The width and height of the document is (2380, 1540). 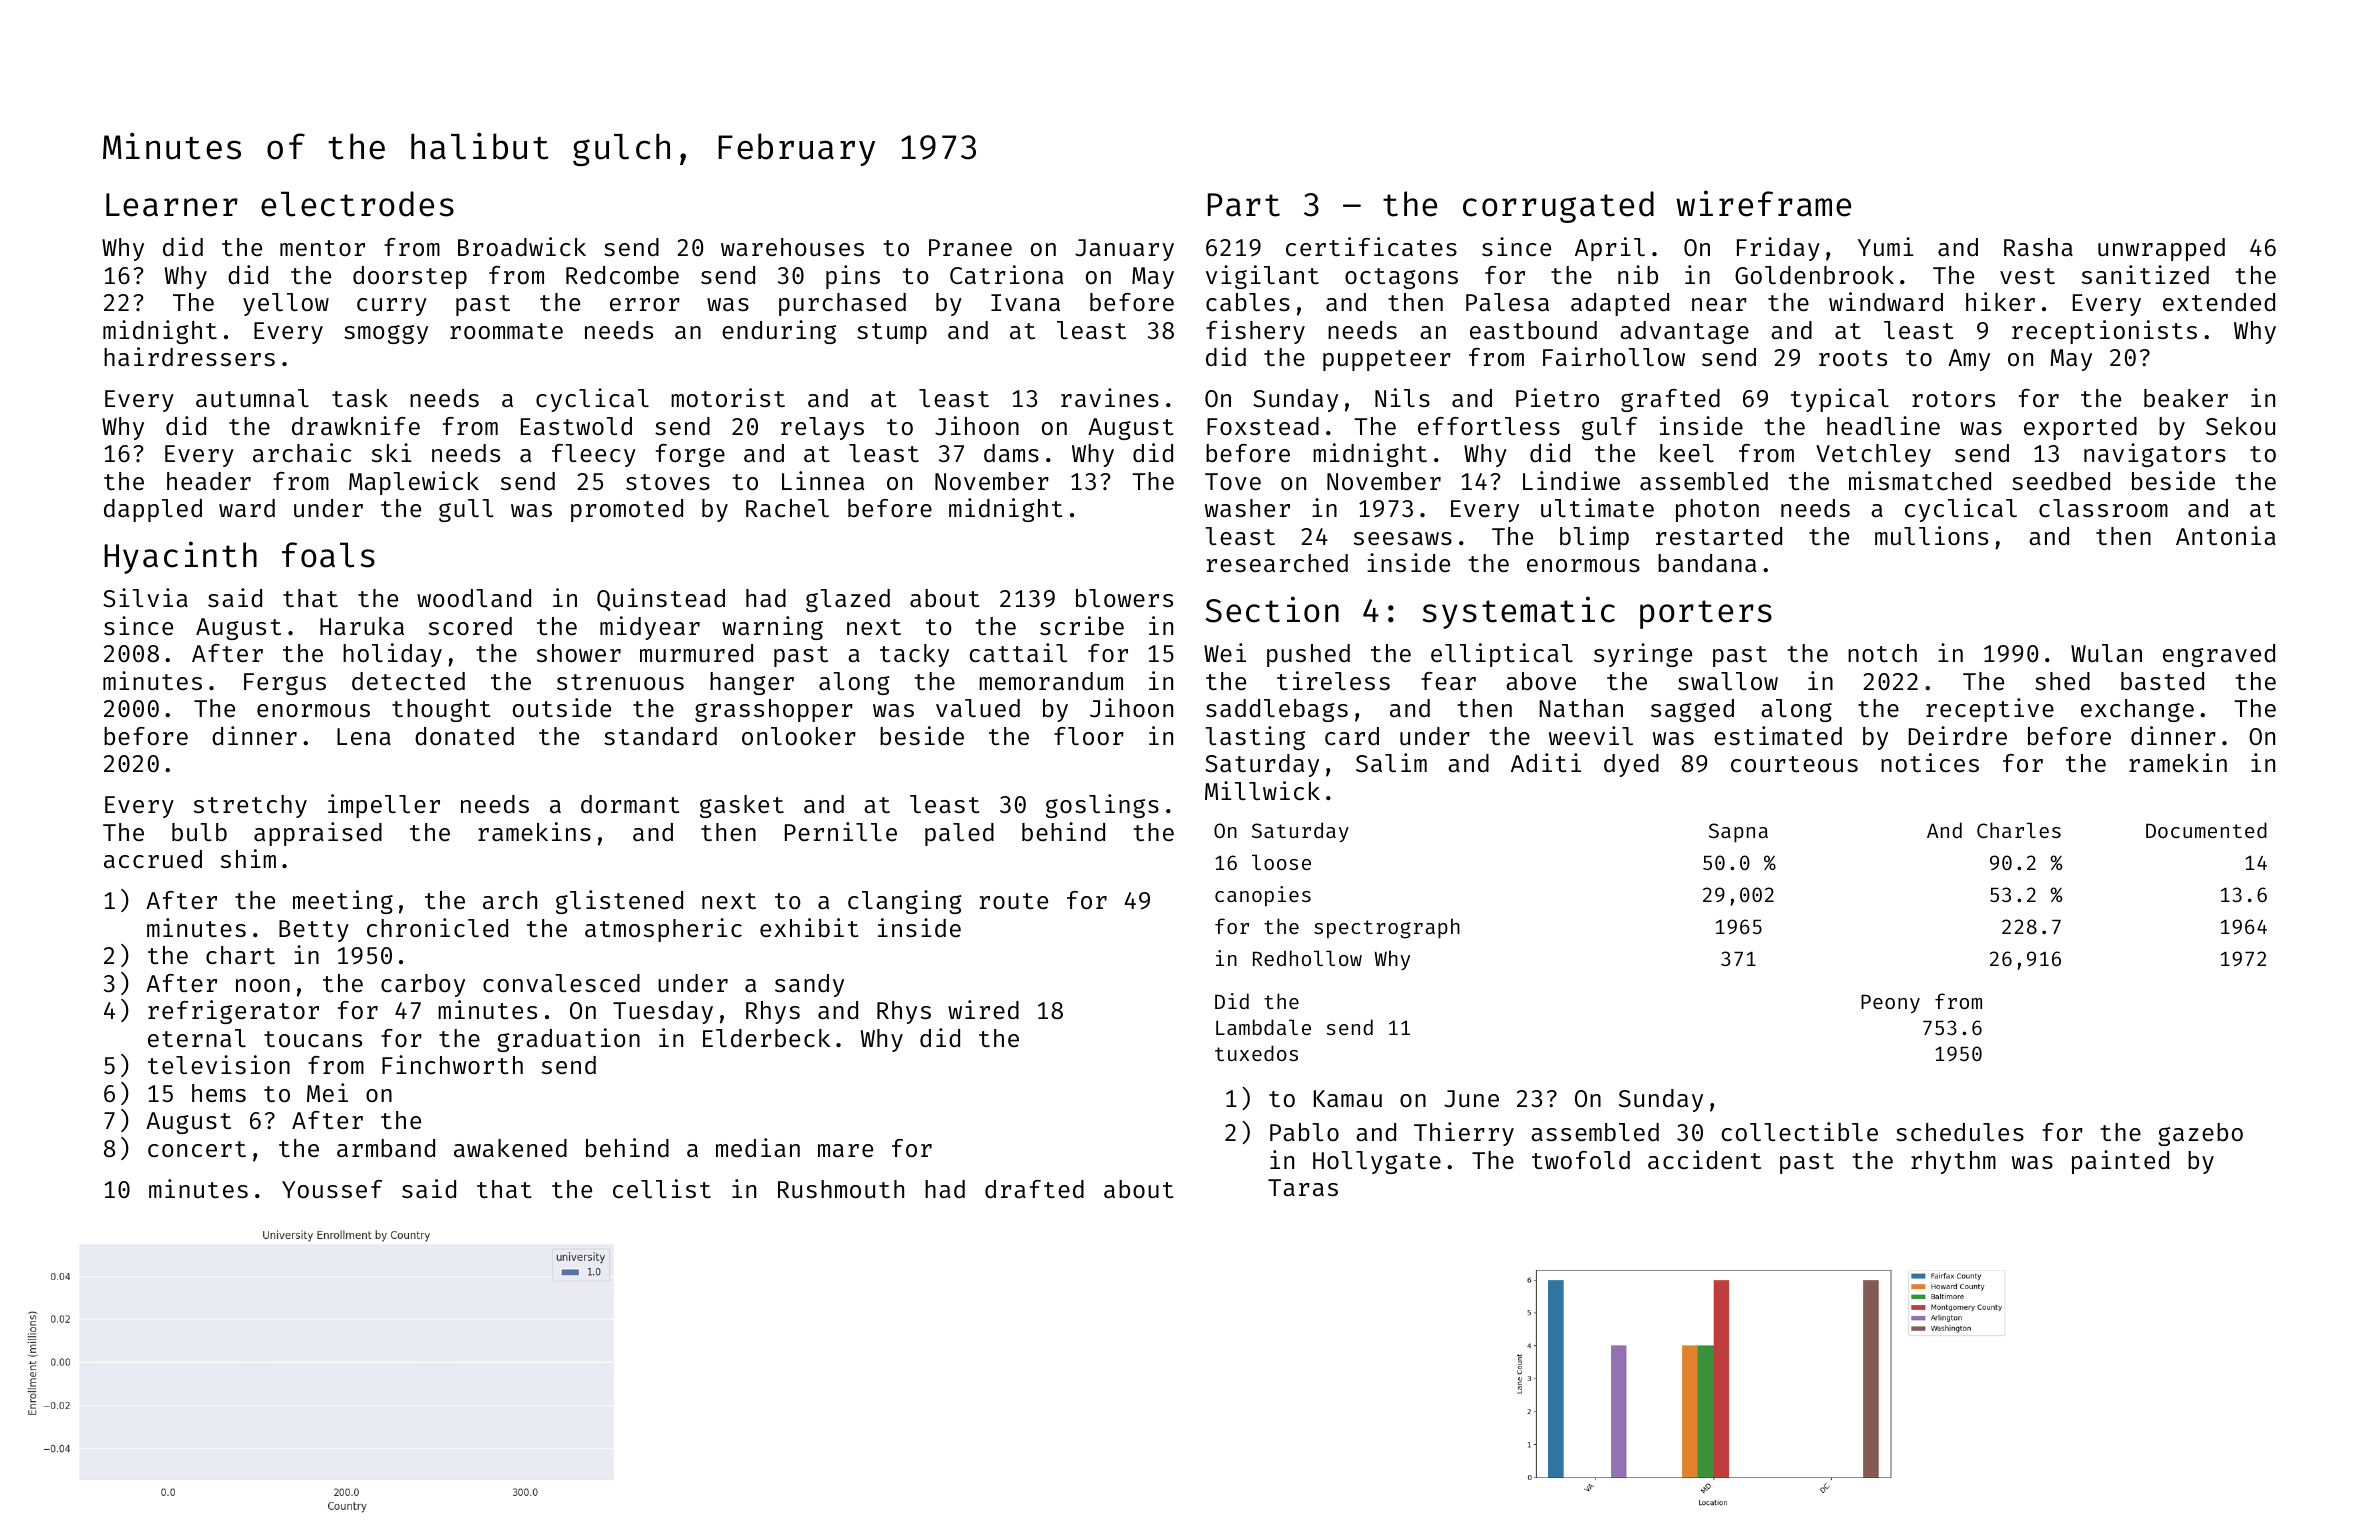 What do you see at coordinates (153, 510) in the document?
I see `dappled` at bounding box center [153, 510].
